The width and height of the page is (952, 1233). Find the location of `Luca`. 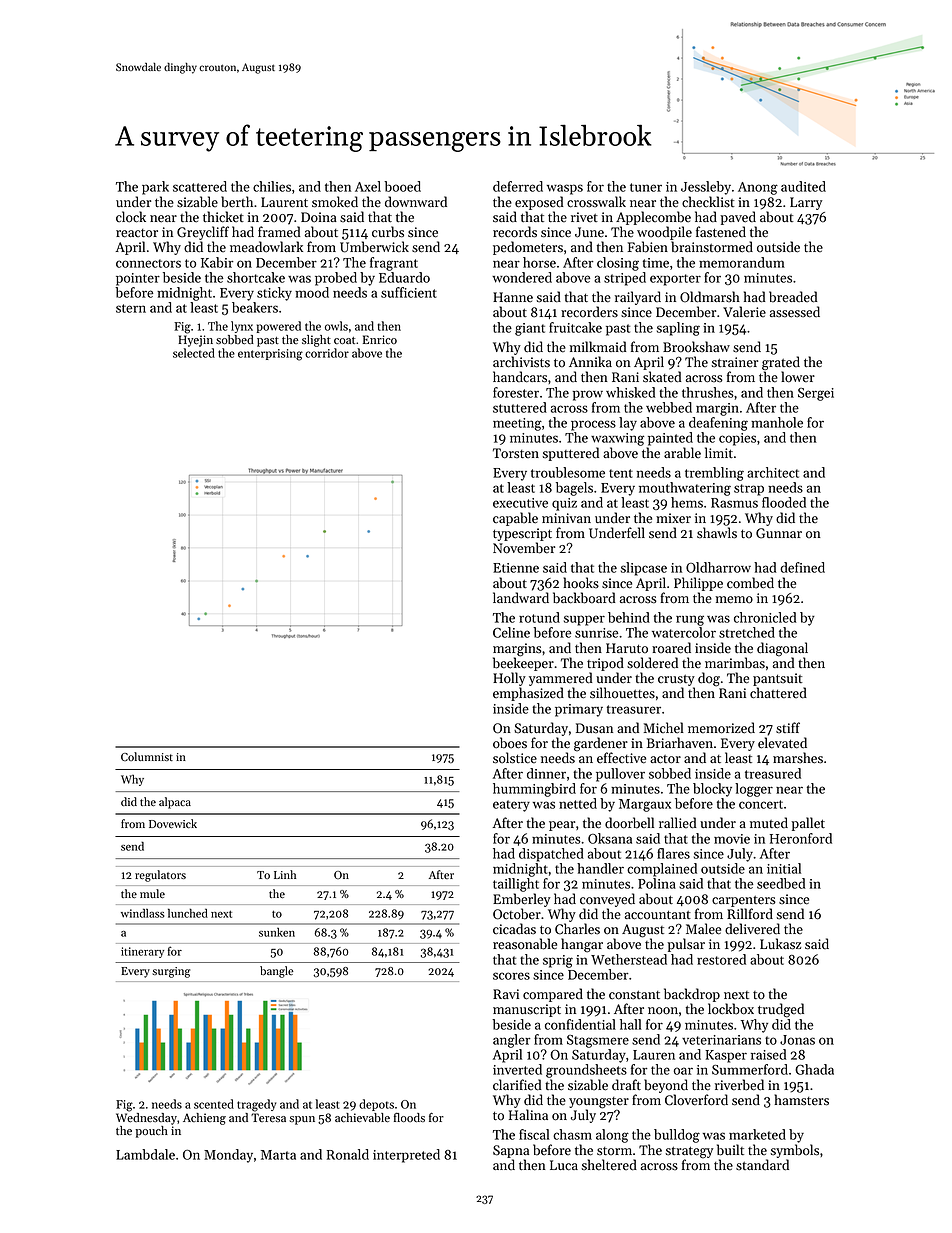

Luca is located at coordinates (564, 1165).
